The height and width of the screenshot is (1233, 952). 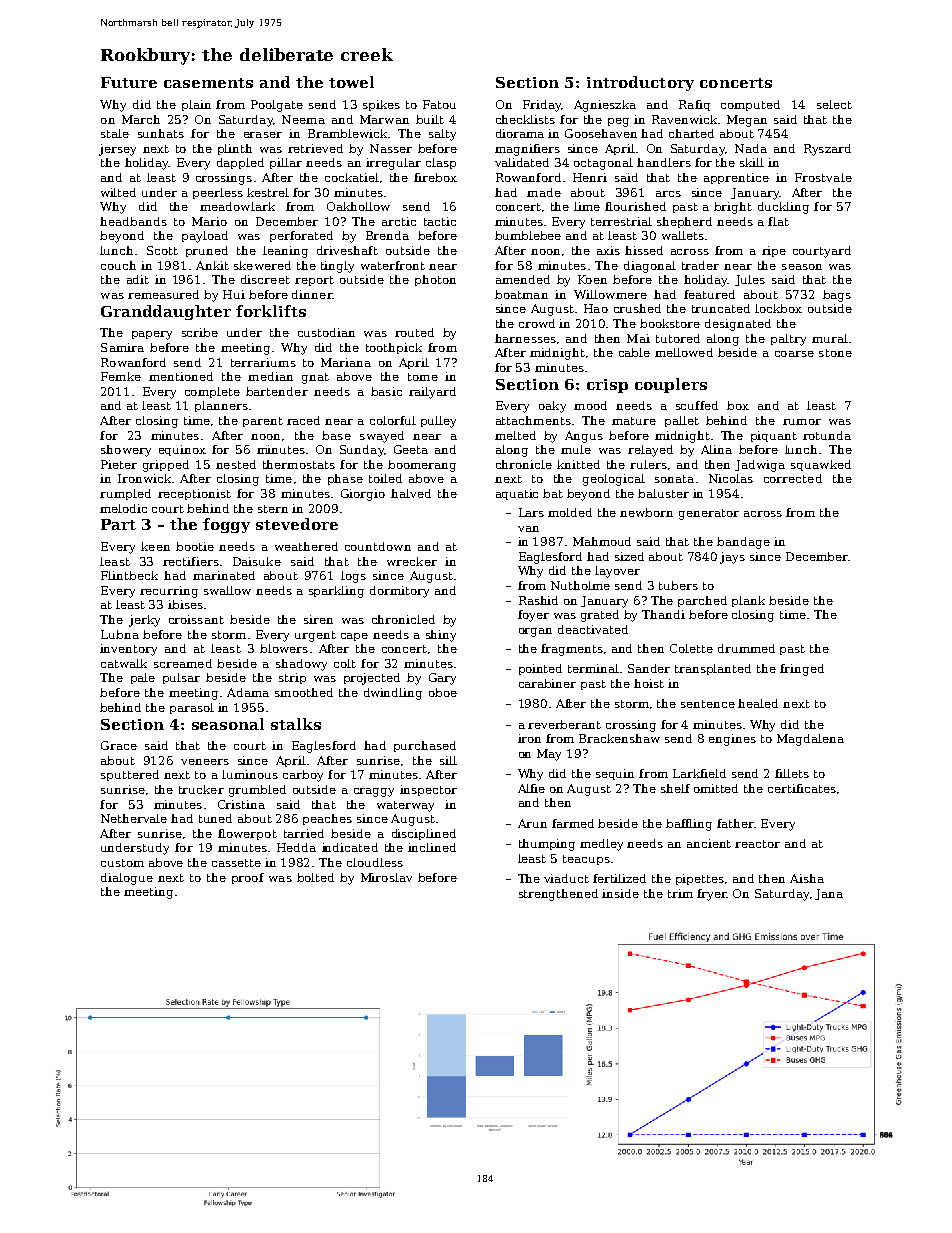 I want to click on bandage, so click(x=743, y=543).
